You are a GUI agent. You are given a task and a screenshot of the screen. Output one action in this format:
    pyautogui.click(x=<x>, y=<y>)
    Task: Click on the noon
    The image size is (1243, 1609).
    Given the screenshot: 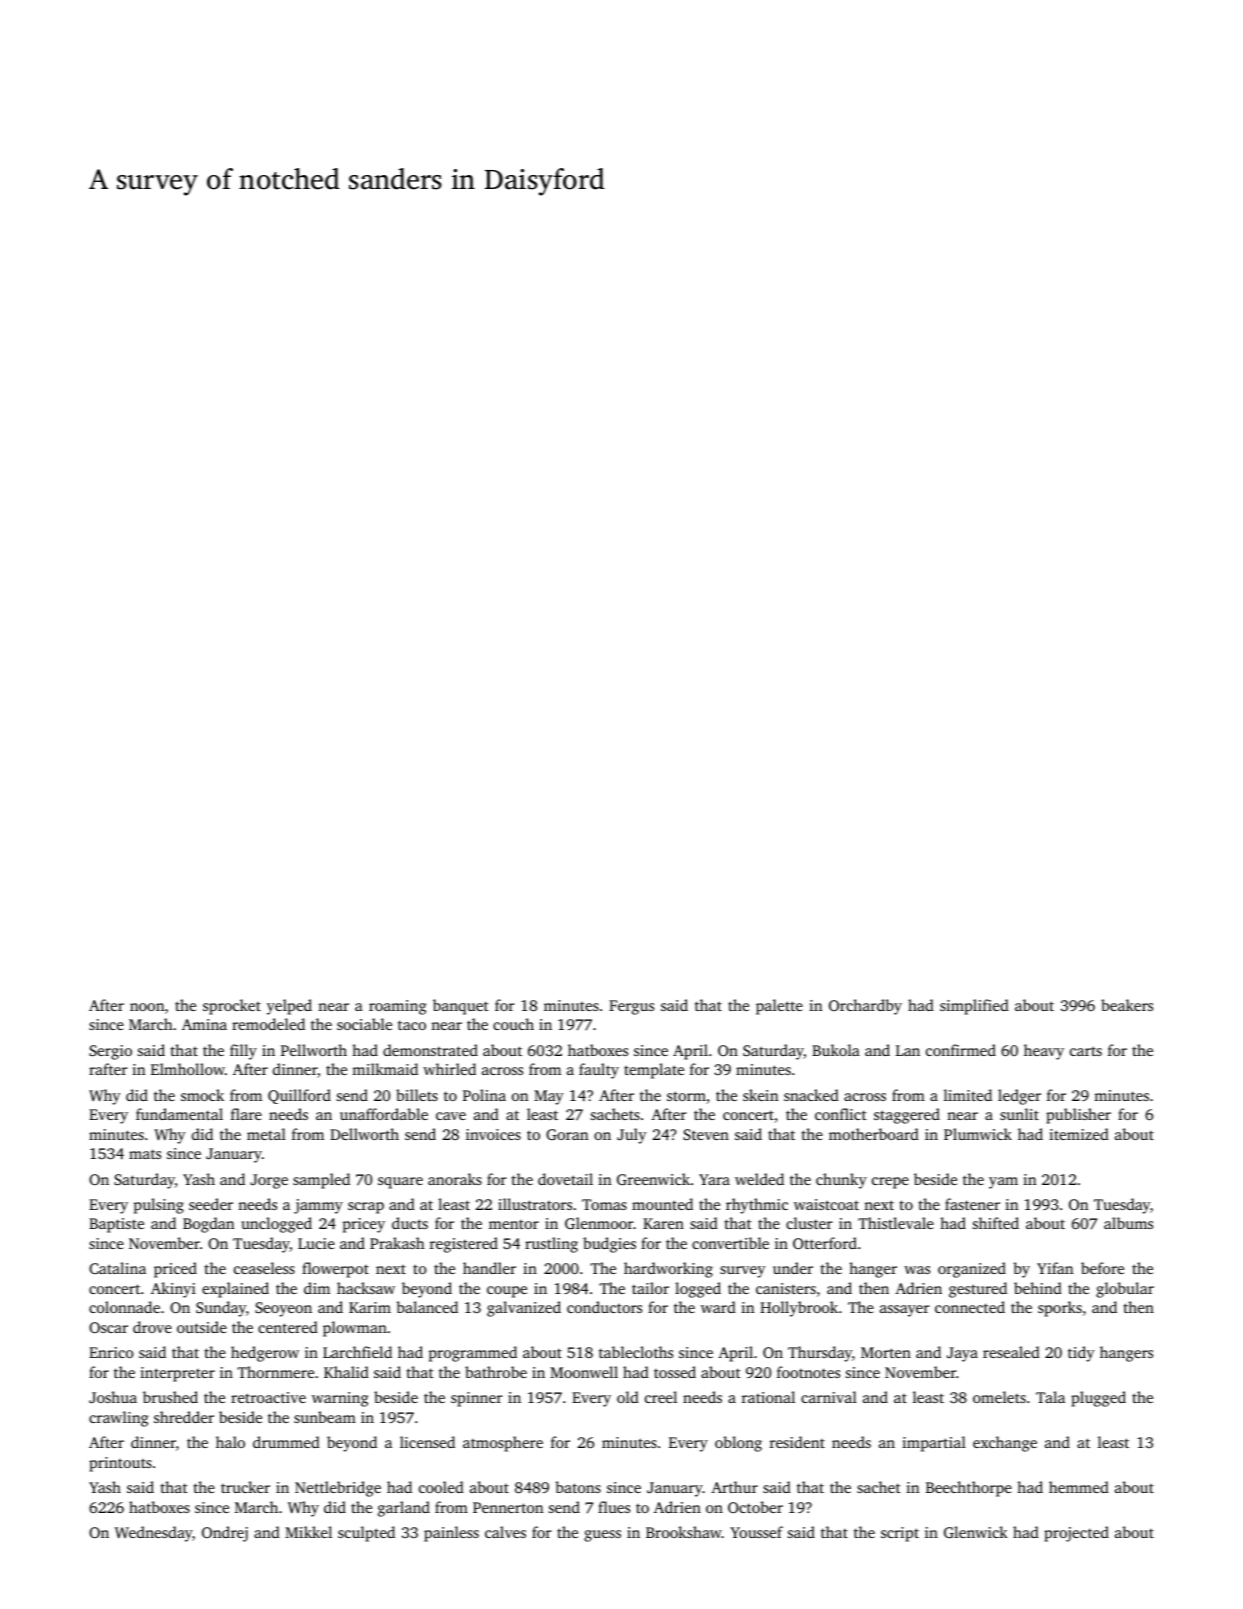 What is the action you would take?
    pyautogui.click(x=147, y=1007)
